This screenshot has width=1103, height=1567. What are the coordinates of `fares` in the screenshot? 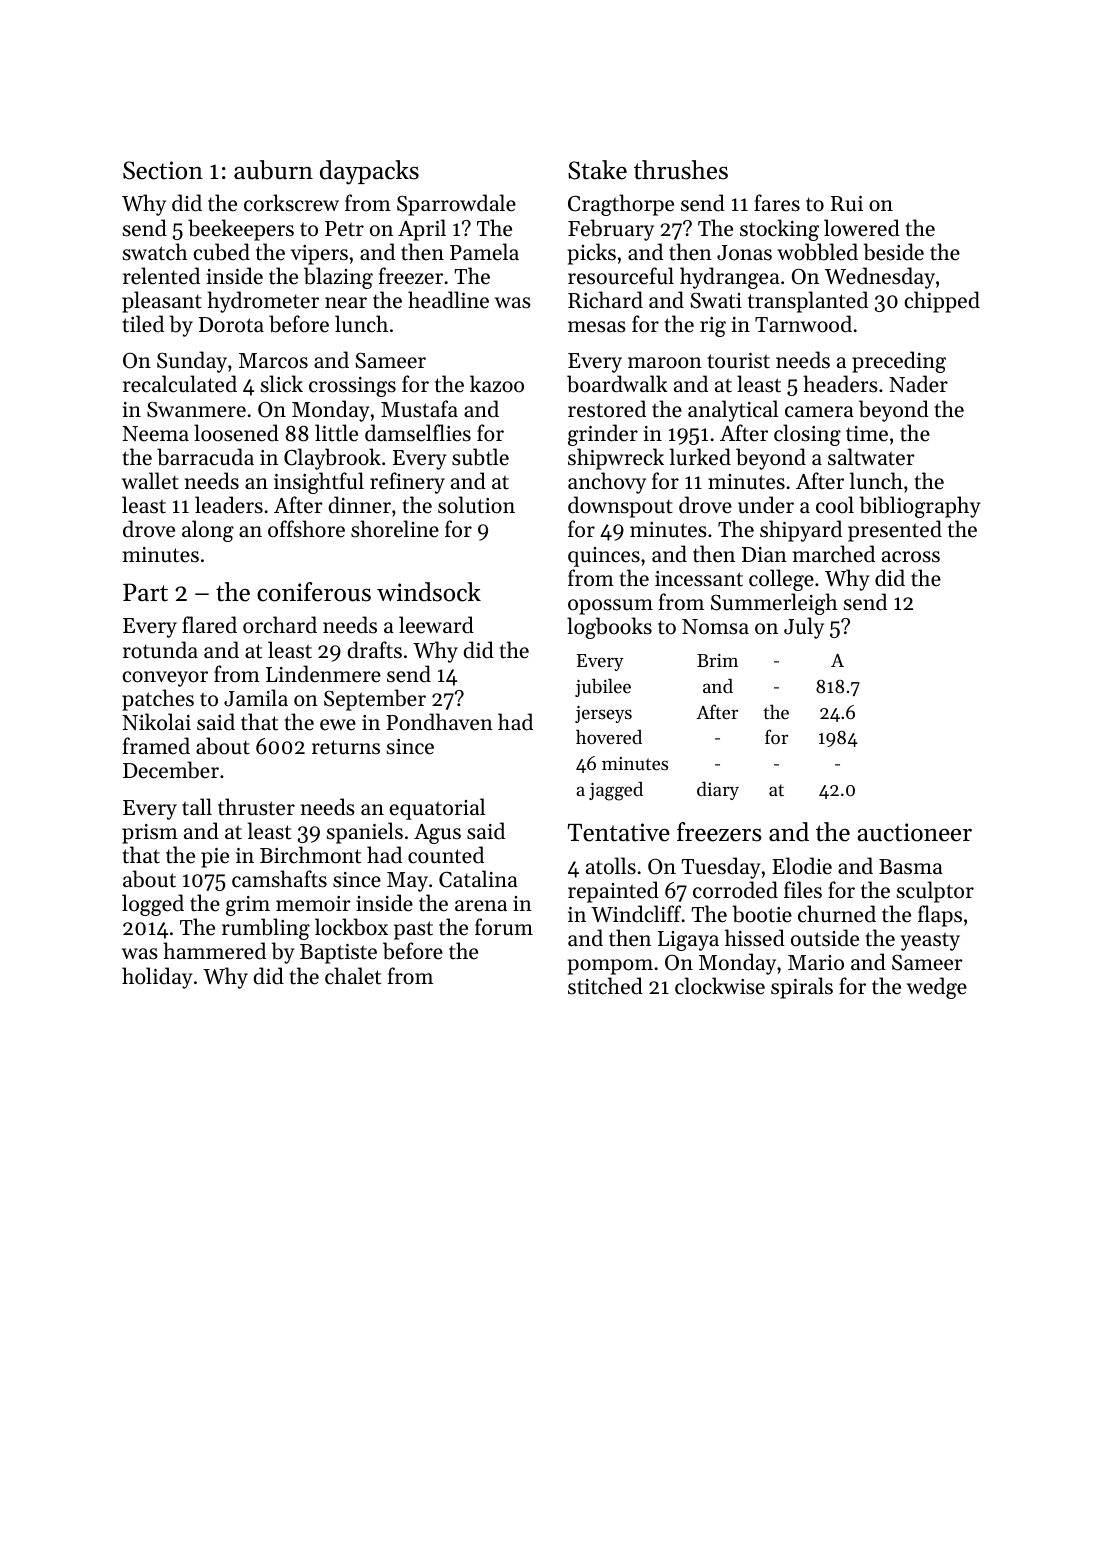 It's located at (777, 203).
